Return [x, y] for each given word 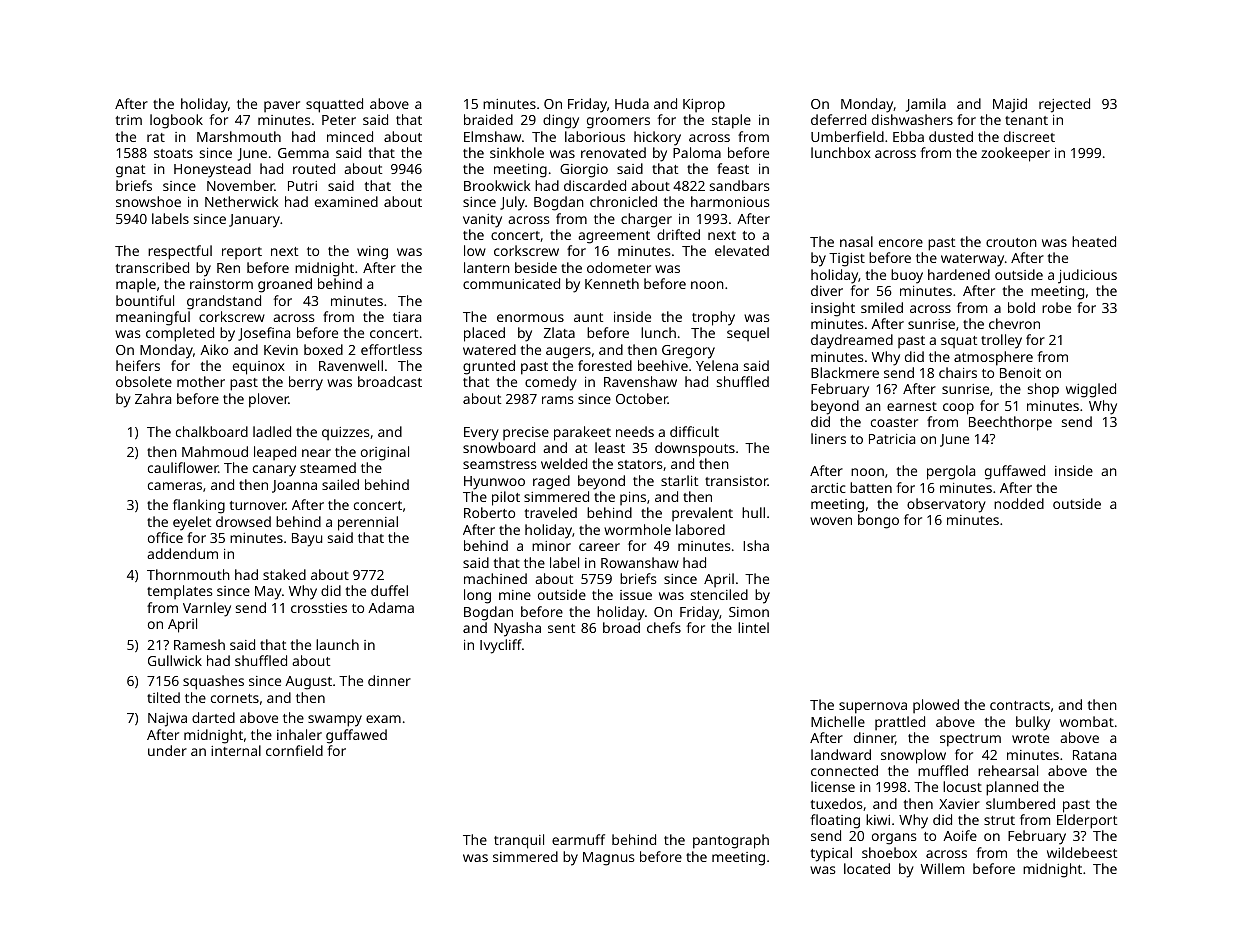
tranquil [519, 841]
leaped [275, 453]
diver [827, 290]
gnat [130, 171]
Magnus [609, 859]
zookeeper [1015, 154]
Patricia [892, 439]
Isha [756, 545]
